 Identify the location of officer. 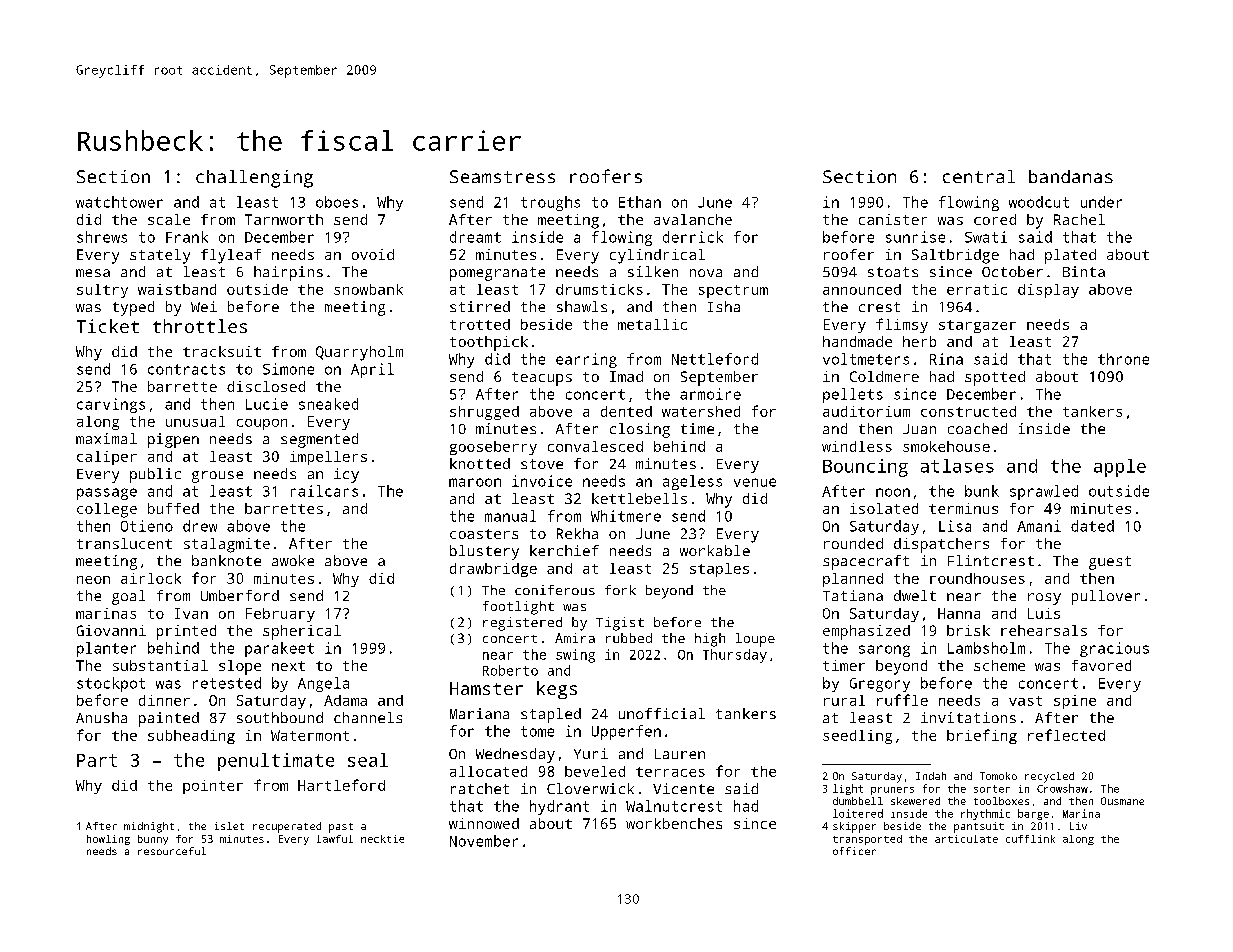
(854, 851).
